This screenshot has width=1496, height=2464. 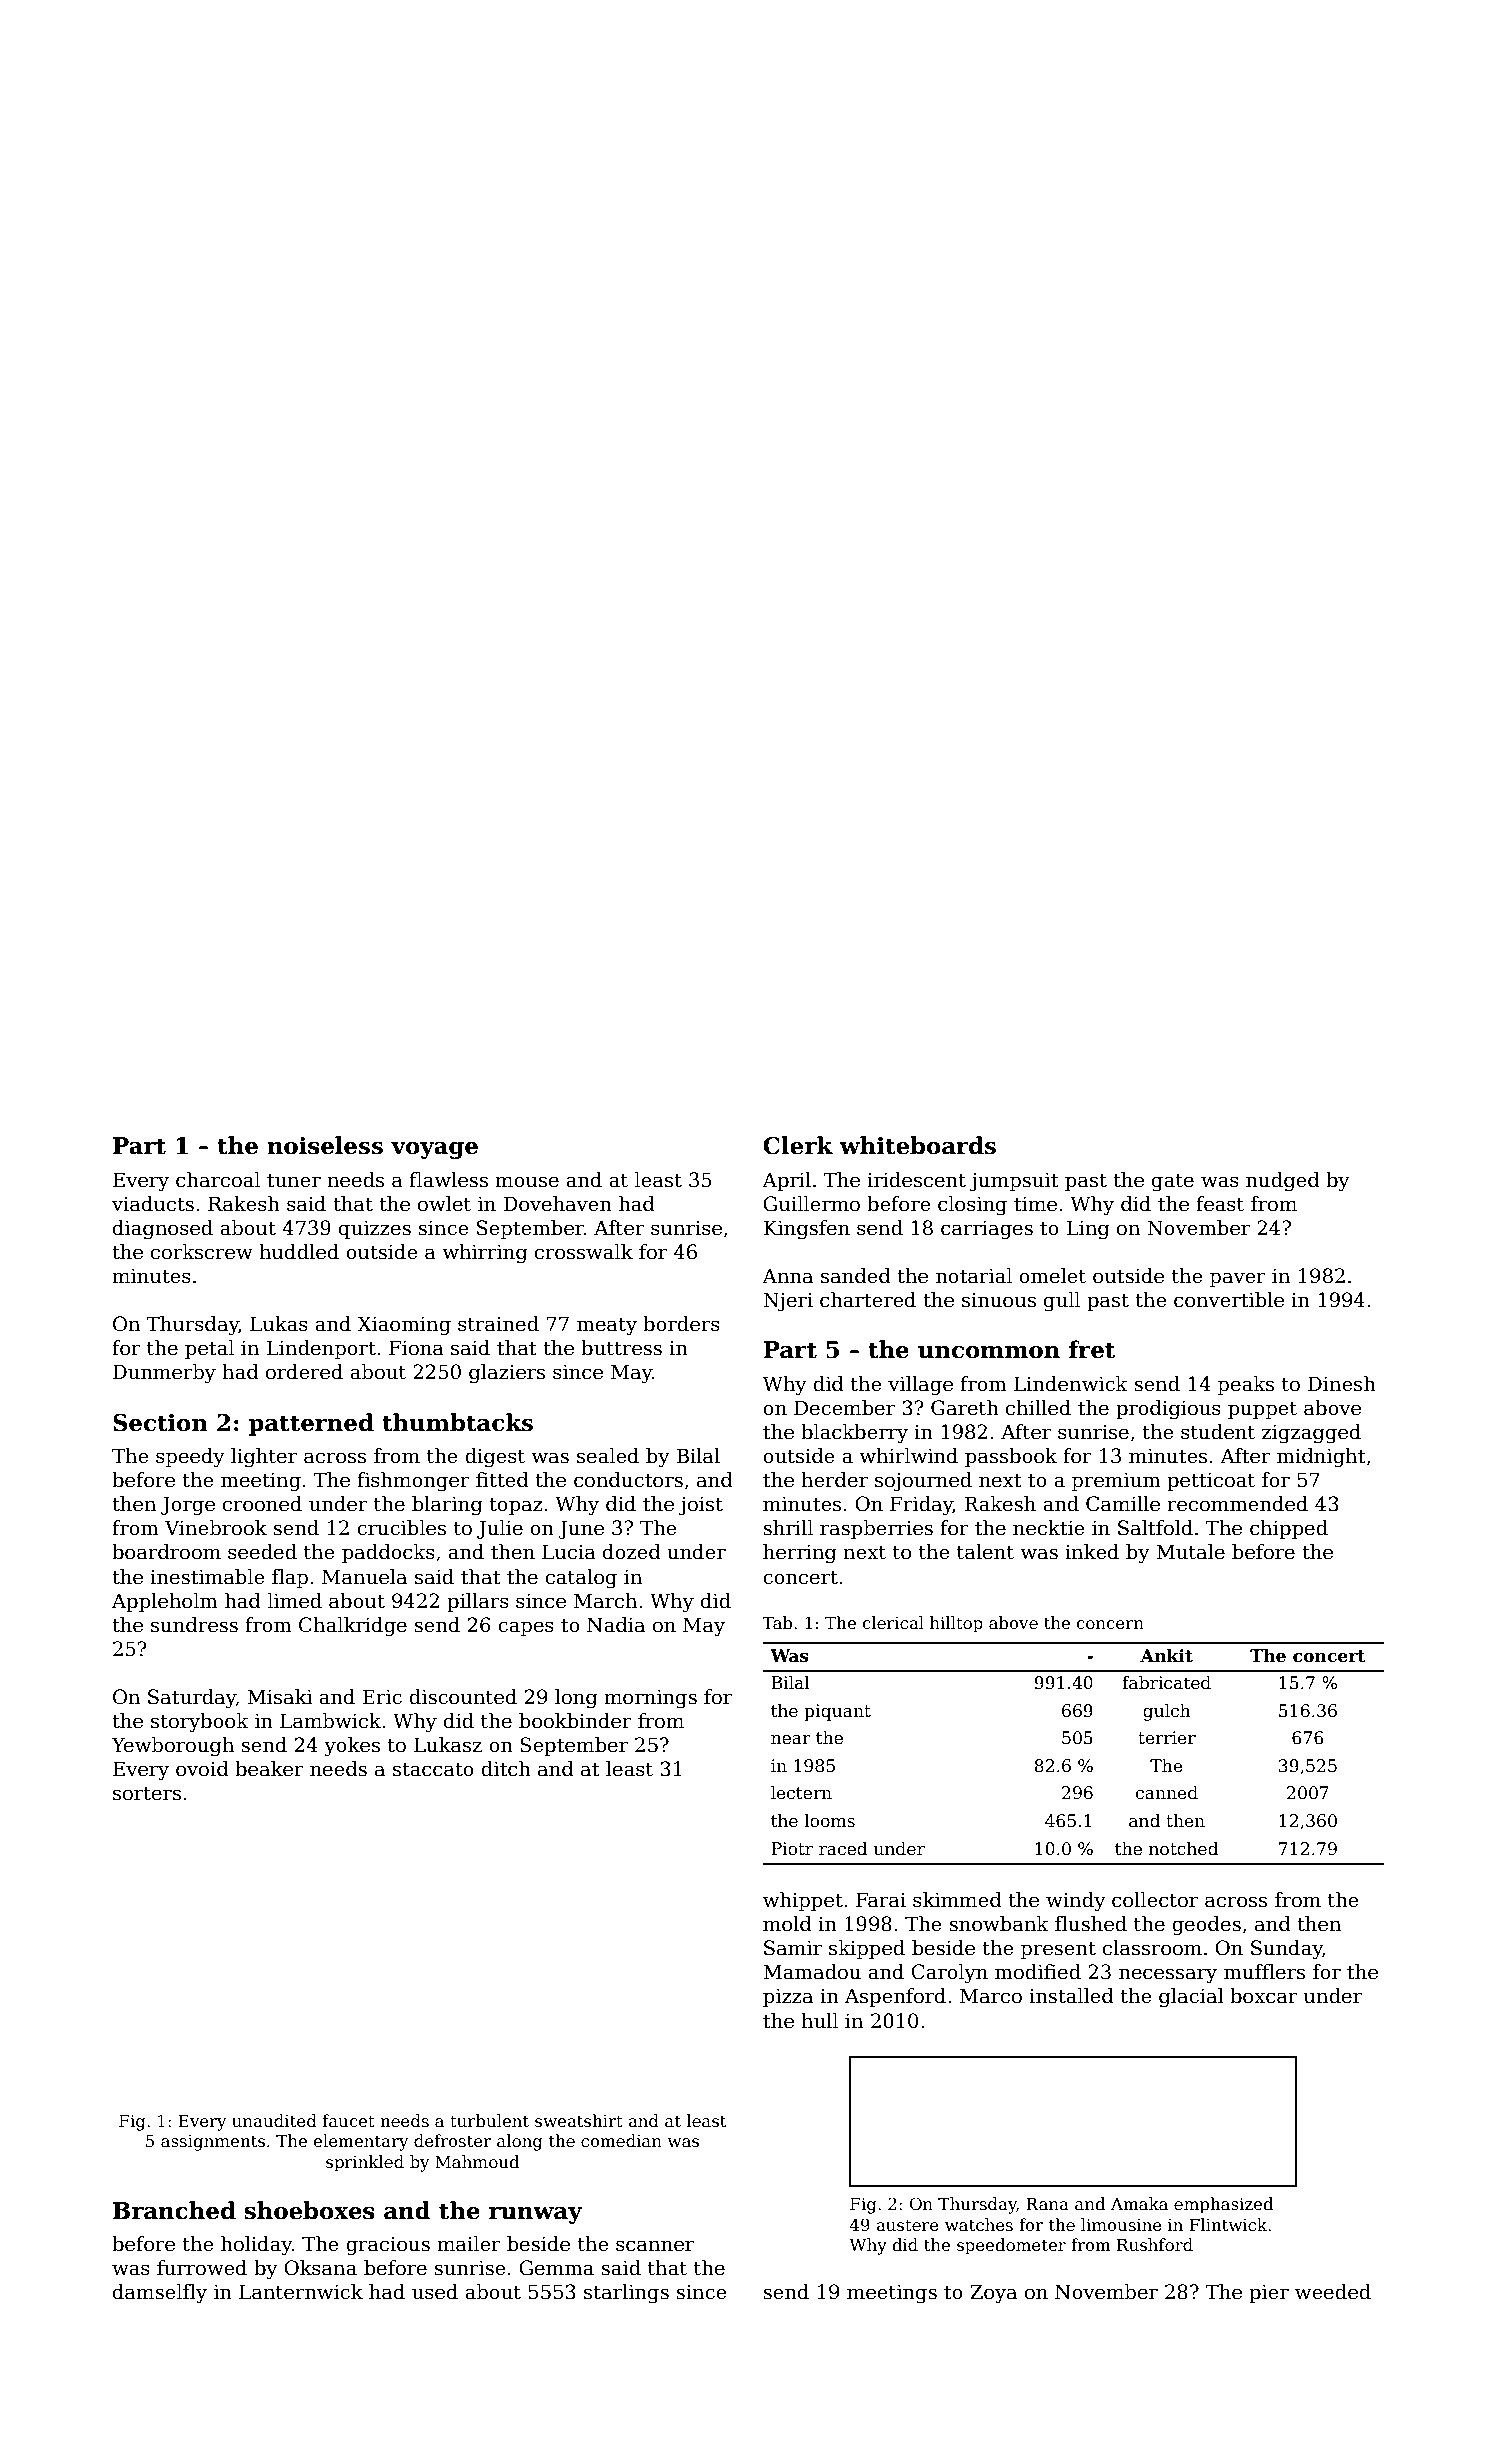 I want to click on nudged, so click(x=1283, y=1182).
